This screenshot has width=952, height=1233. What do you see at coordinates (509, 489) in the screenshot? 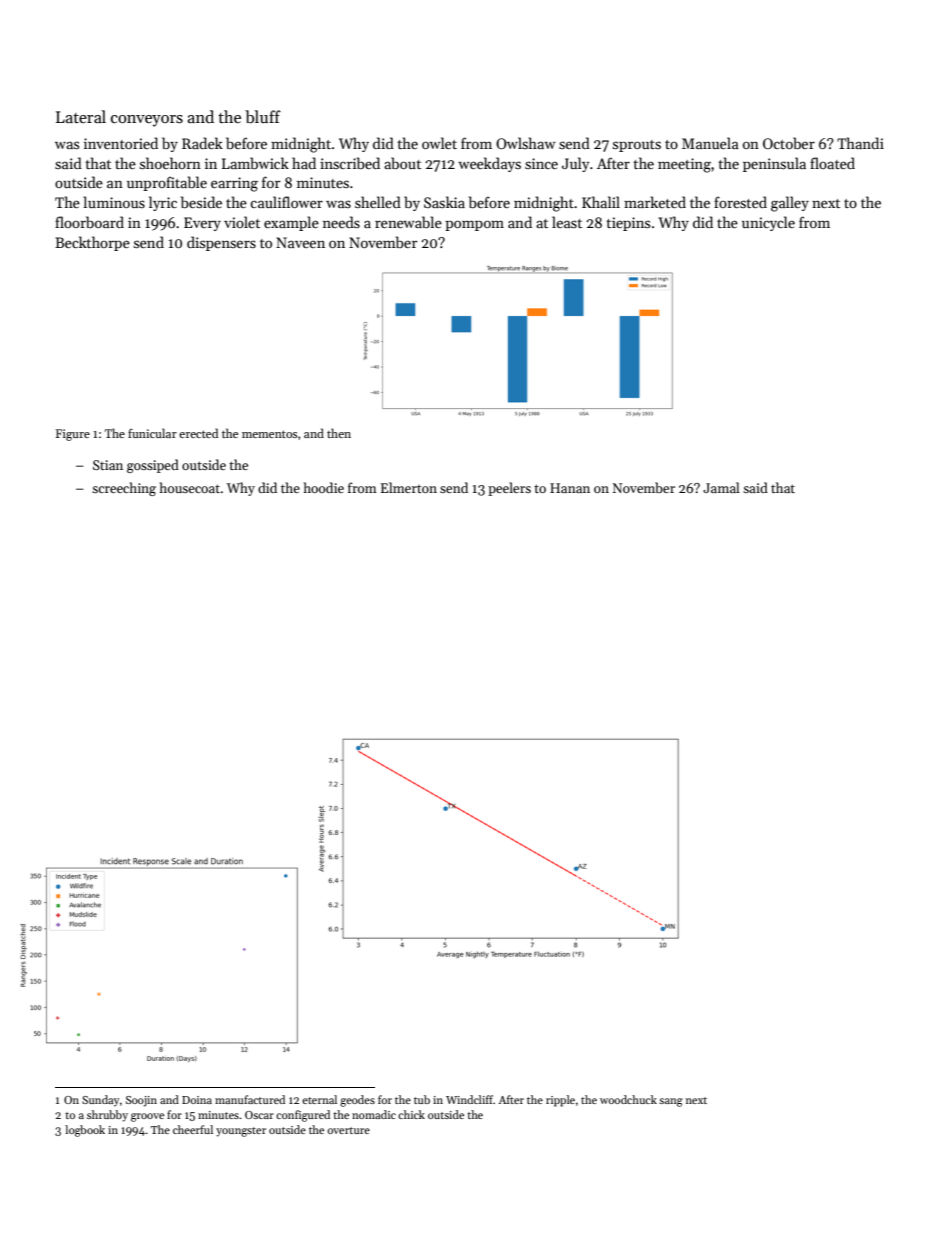
I see `peelers` at bounding box center [509, 489].
